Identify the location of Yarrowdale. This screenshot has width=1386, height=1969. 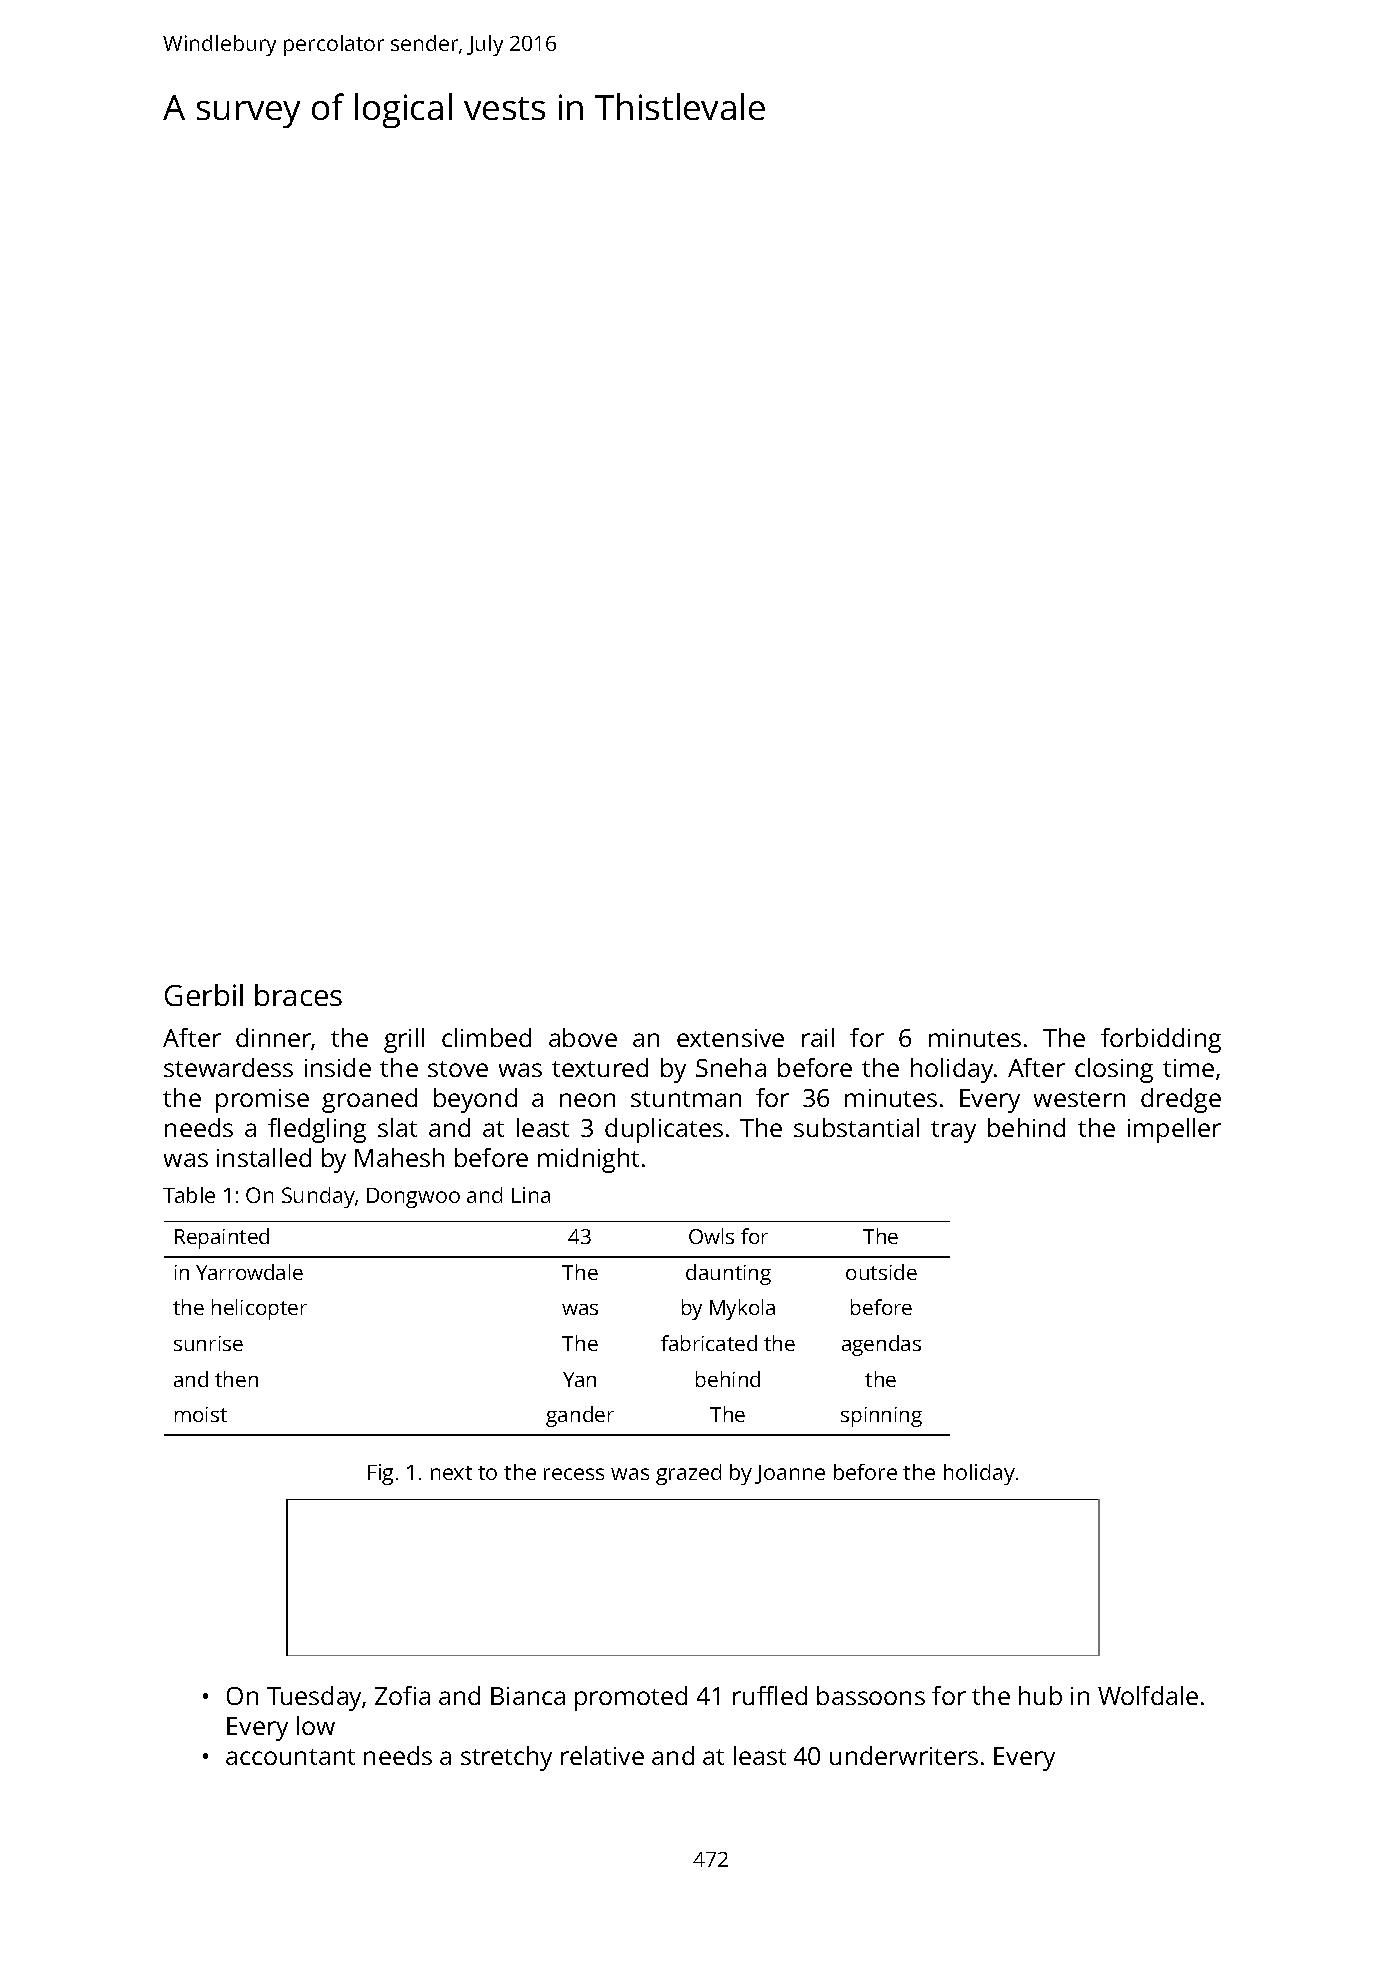
(249, 1272).
